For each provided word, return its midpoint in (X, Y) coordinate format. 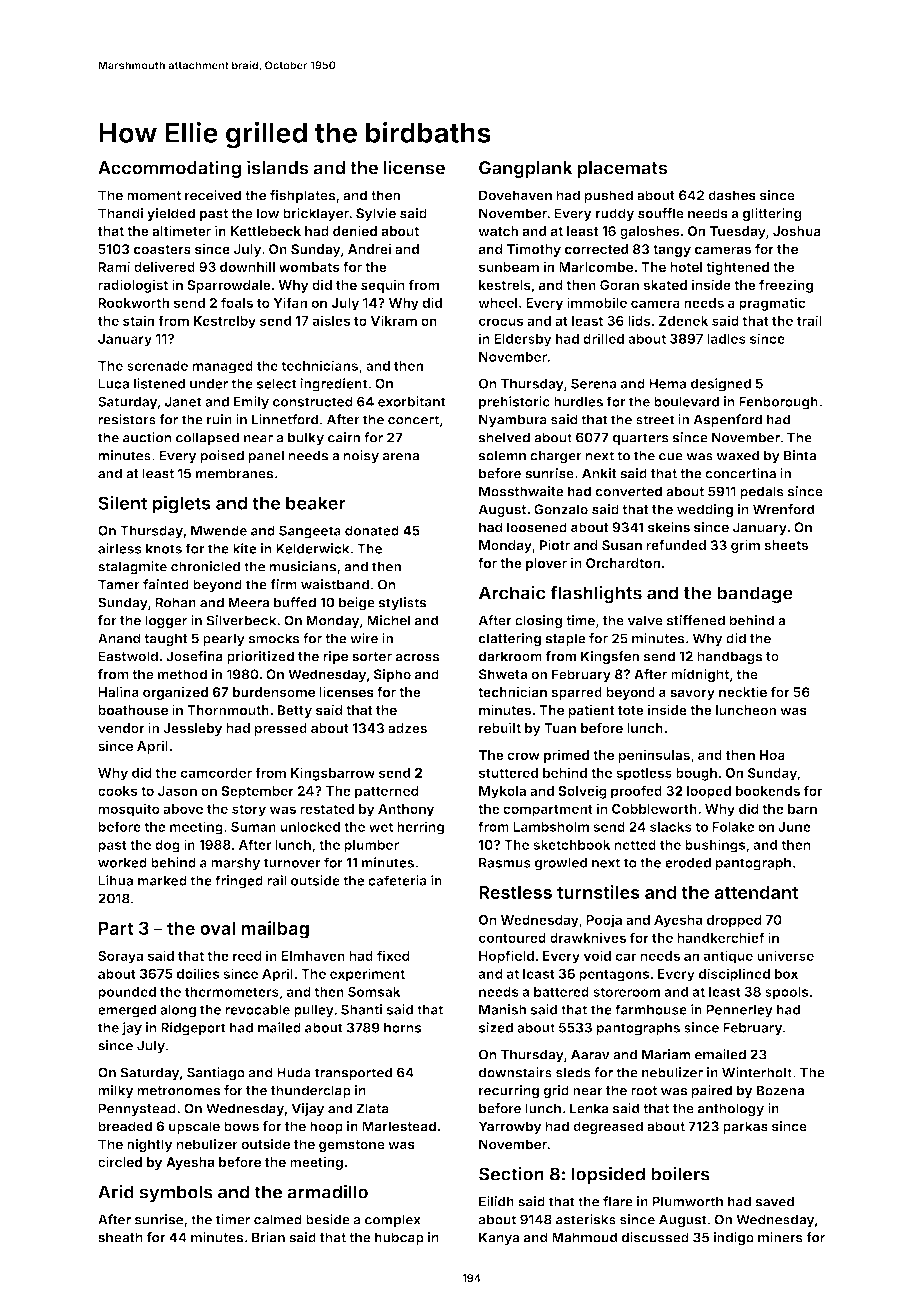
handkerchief (721, 937)
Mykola (502, 792)
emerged (127, 1011)
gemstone (352, 1146)
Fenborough (778, 403)
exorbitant (412, 401)
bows (241, 1126)
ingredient (334, 385)
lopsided (608, 1175)
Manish (502, 1009)
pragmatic (772, 304)
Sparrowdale (229, 286)
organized (175, 693)
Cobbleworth (654, 809)
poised (222, 457)
